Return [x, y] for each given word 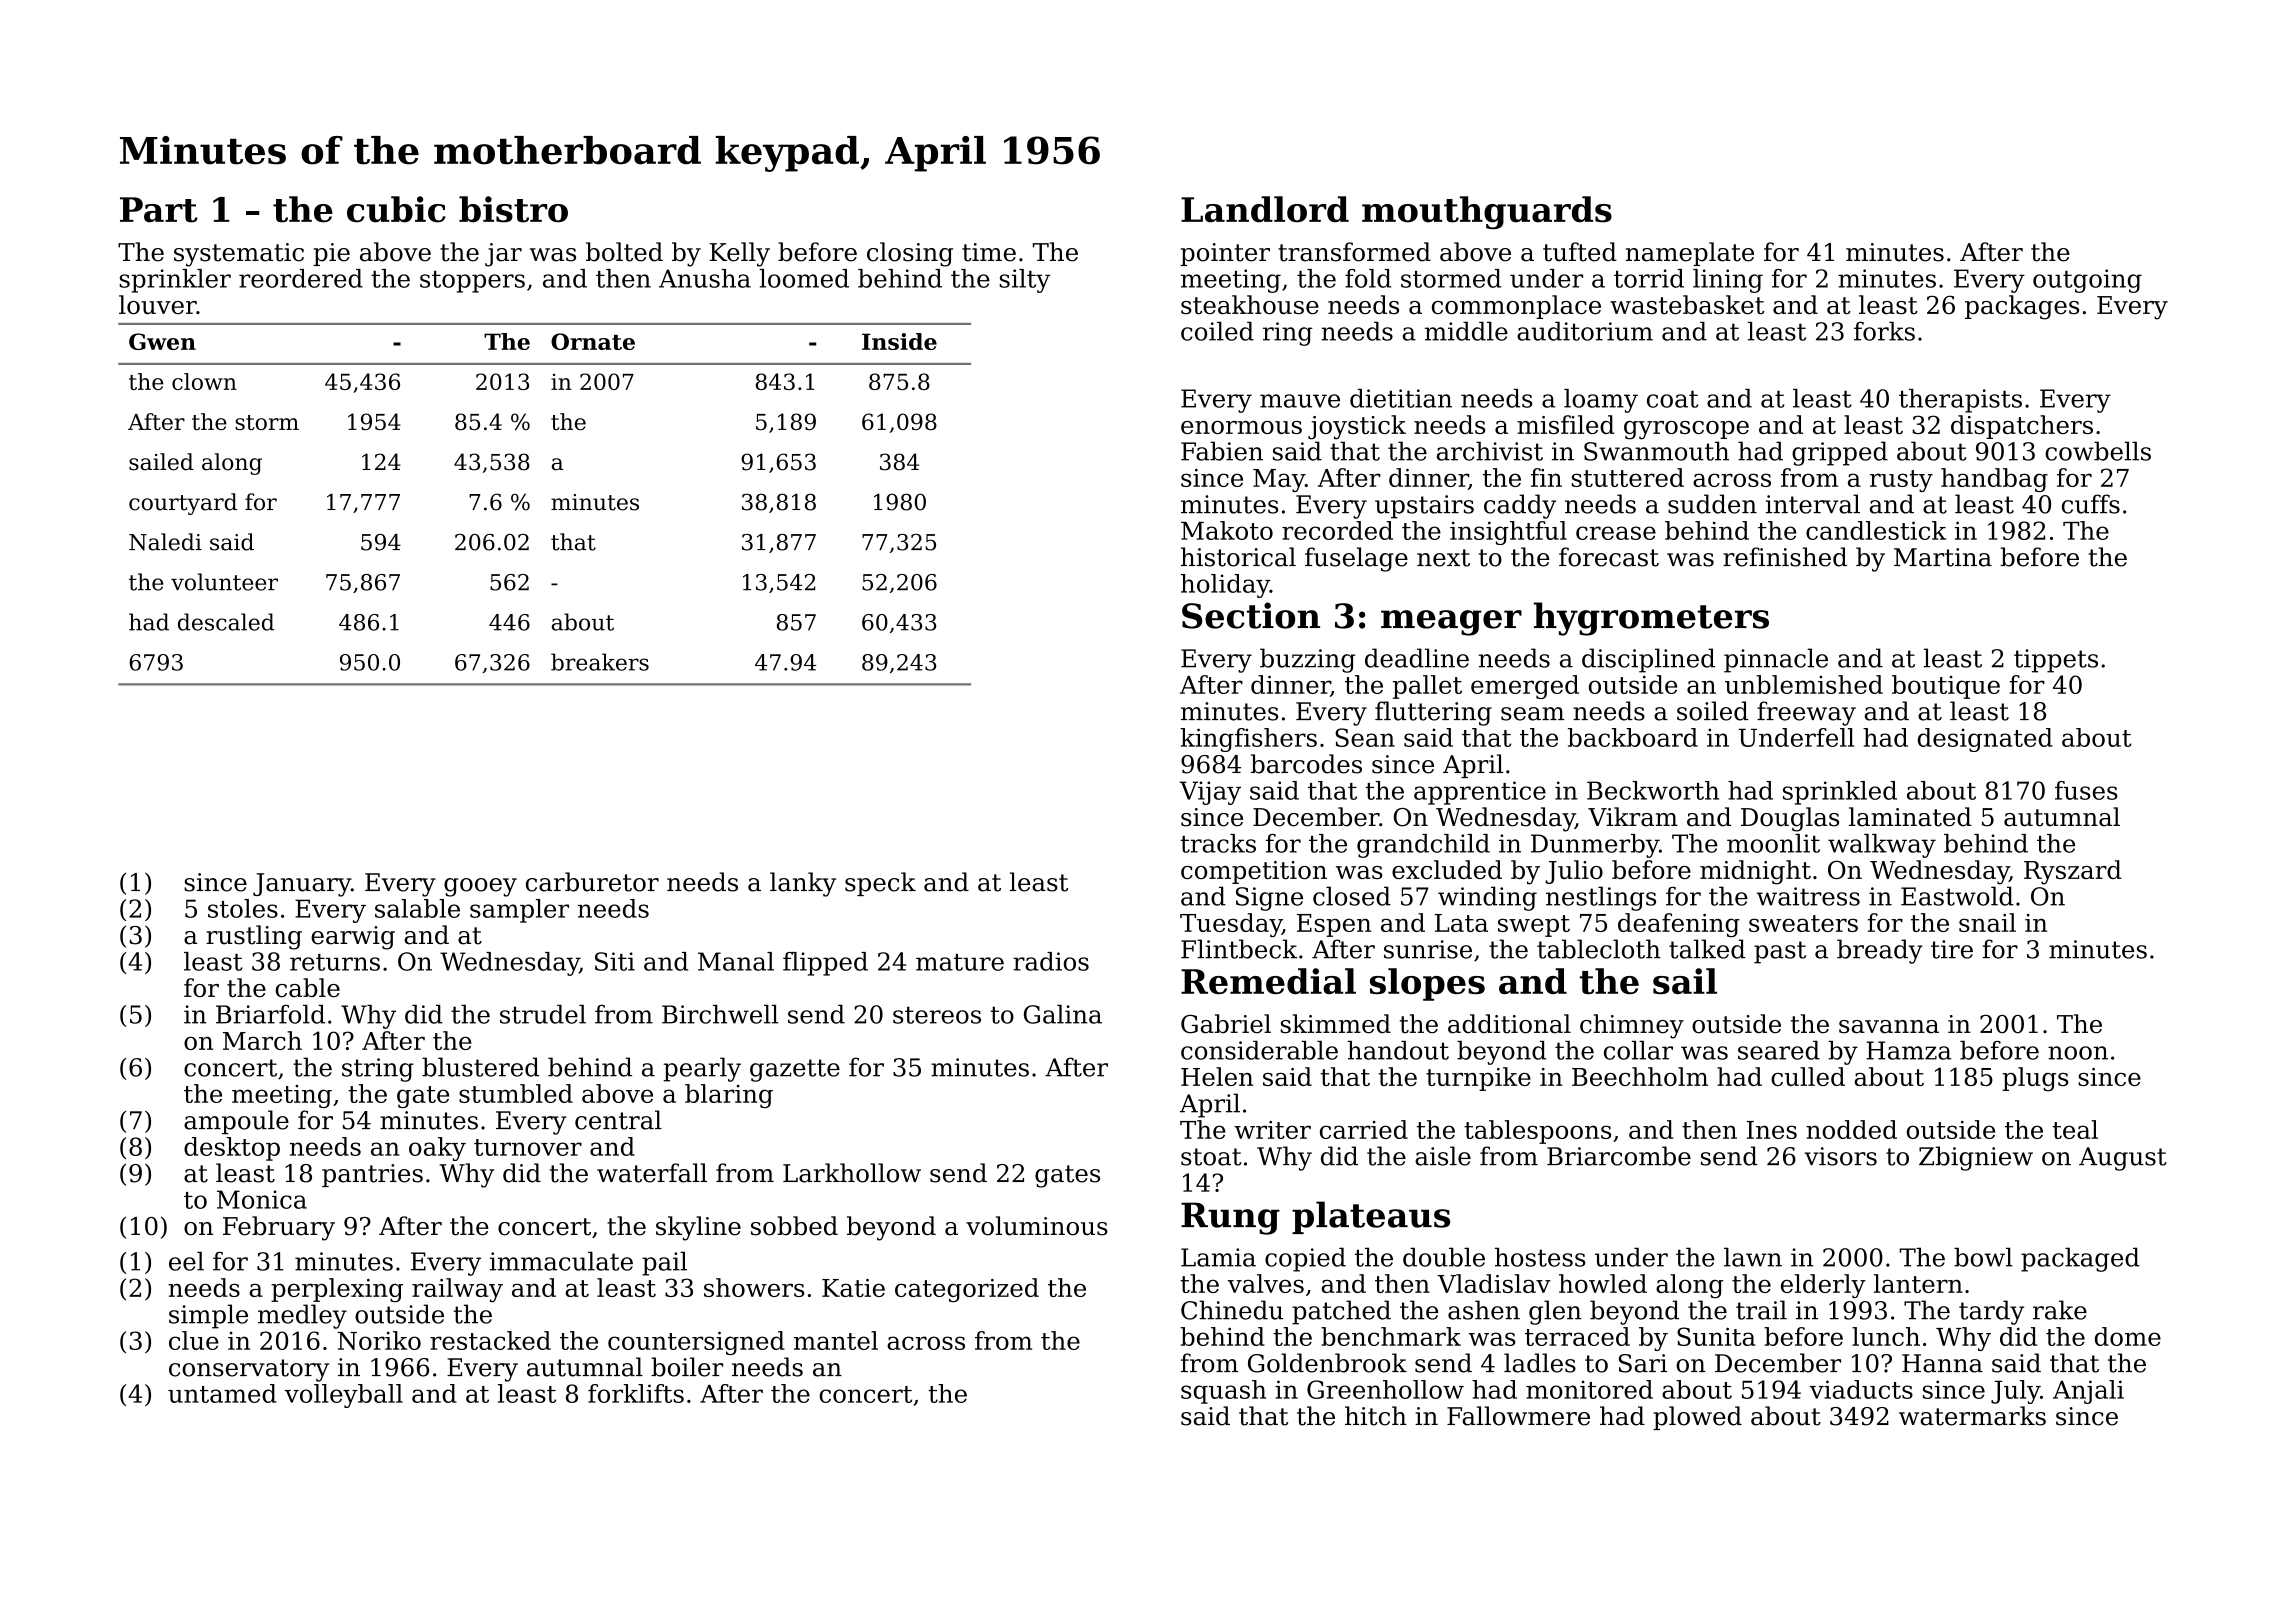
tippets [2056, 661]
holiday [1225, 586]
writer [1272, 1130]
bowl [1983, 1257]
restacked [490, 1340]
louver [158, 305]
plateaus [1371, 1217]
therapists [1960, 401]
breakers [600, 662]
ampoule [236, 1122]
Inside [899, 341]
